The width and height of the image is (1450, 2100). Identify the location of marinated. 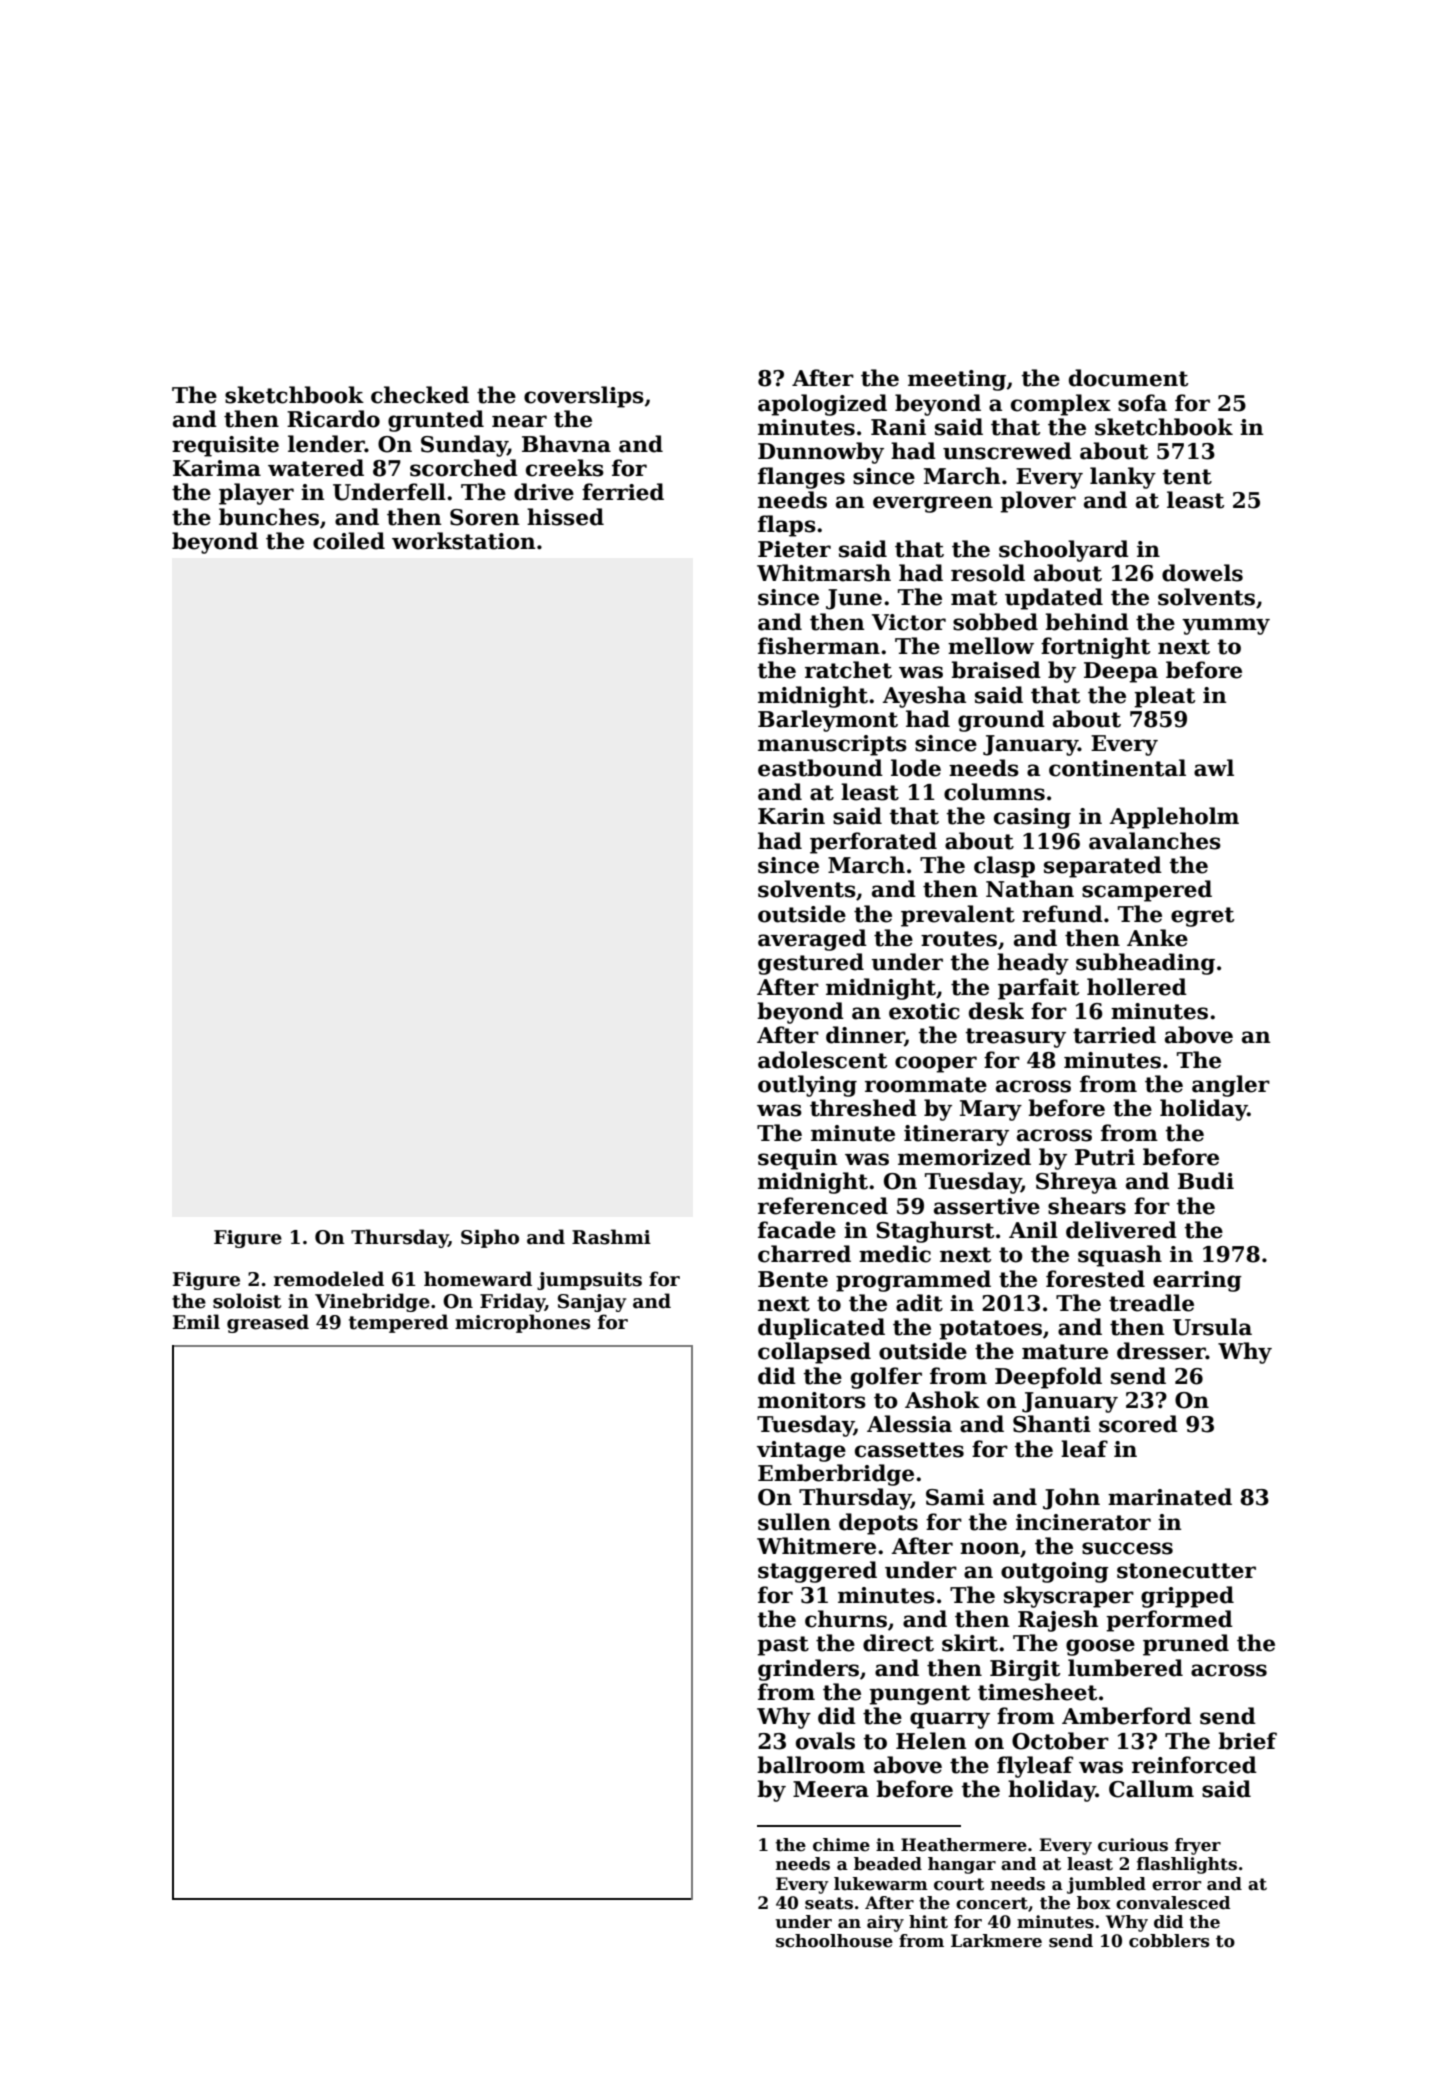
(1170, 1497).
